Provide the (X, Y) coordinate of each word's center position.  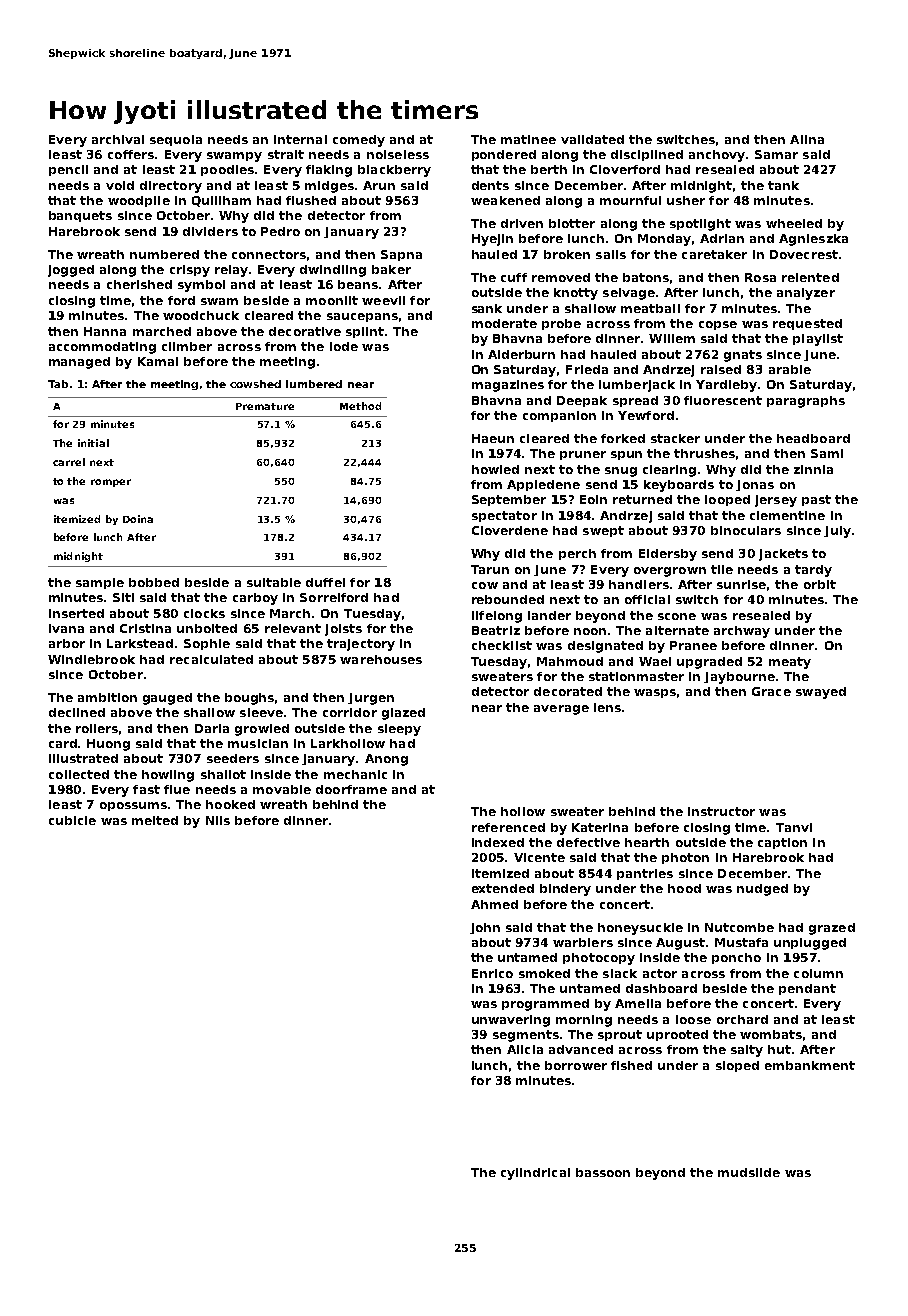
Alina (807, 139)
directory (171, 187)
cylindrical (535, 1174)
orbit (820, 584)
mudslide (749, 1172)
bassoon (603, 1172)
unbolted (207, 628)
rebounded (508, 599)
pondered (504, 155)
